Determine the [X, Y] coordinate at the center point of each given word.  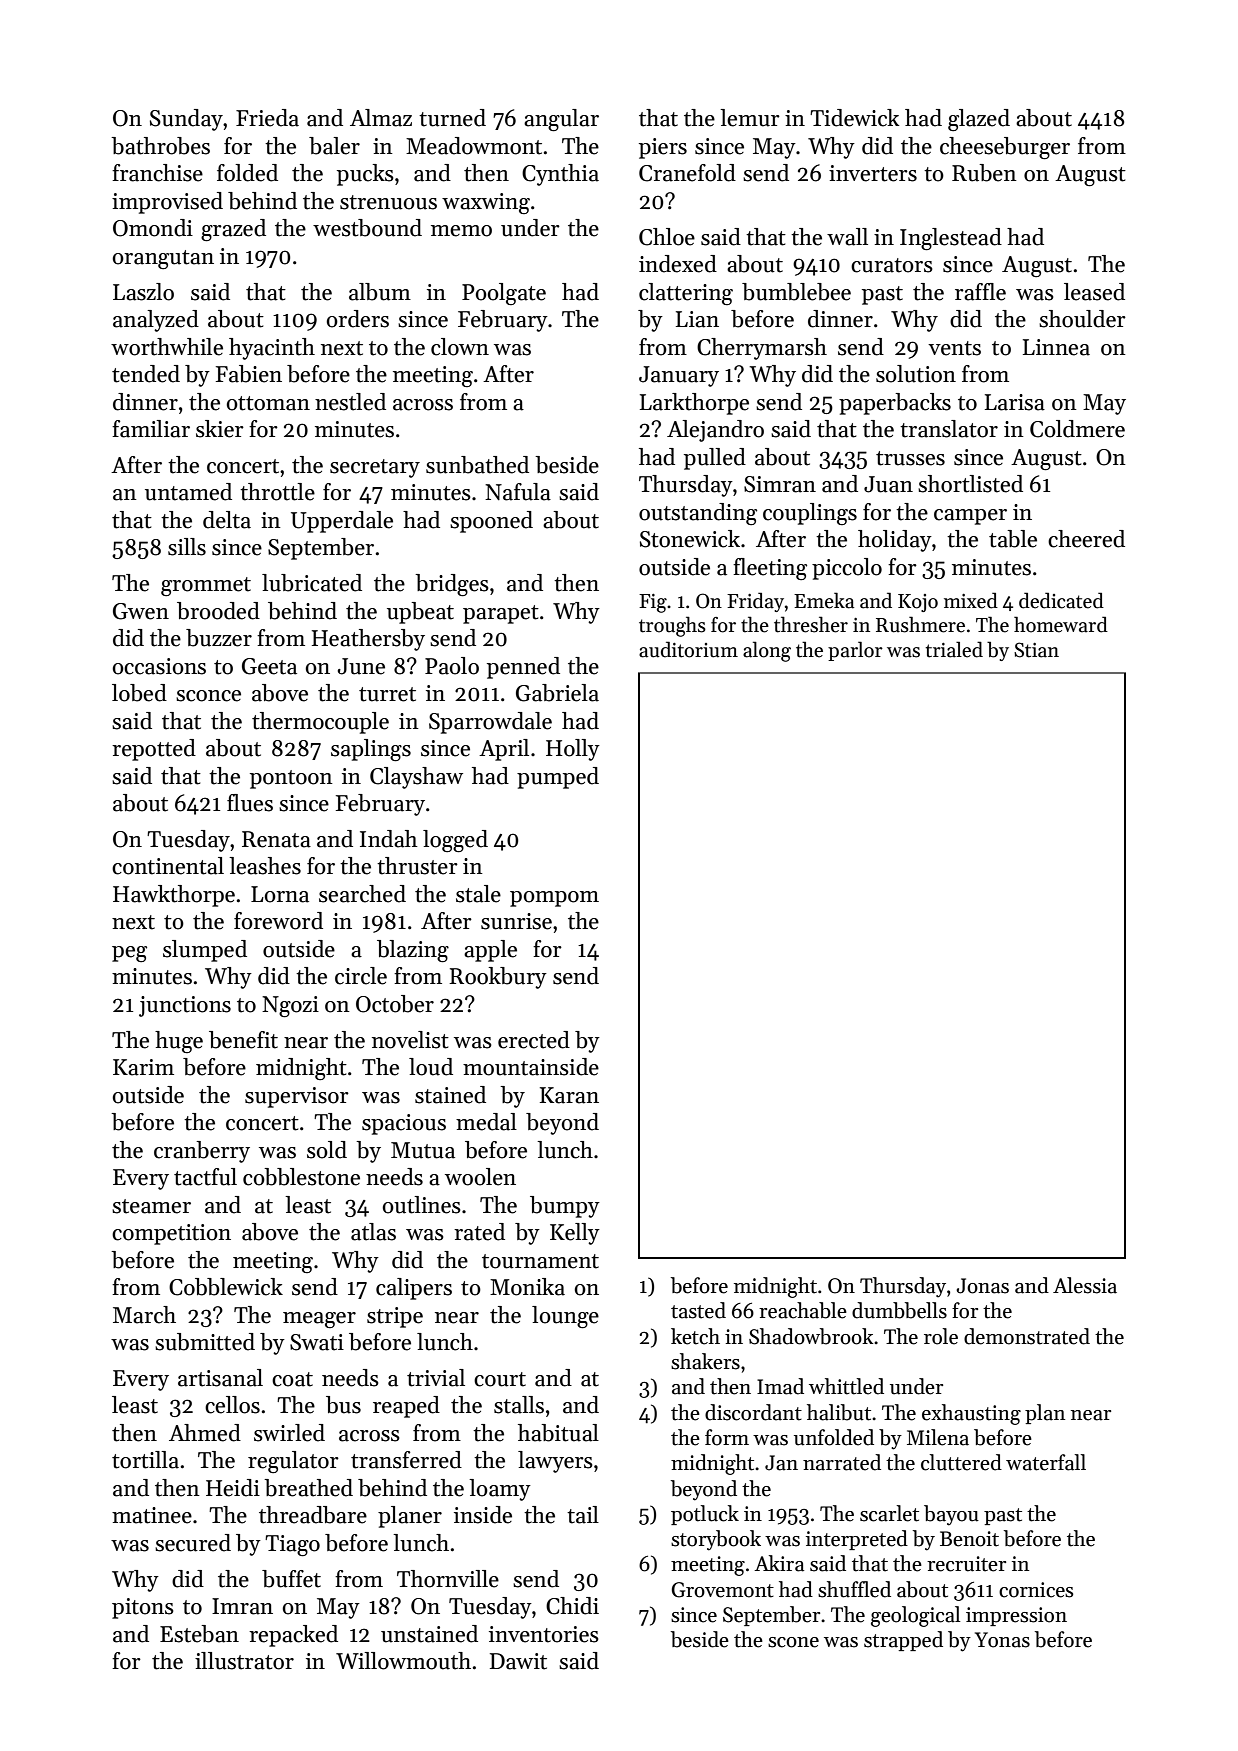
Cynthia [560, 175]
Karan [569, 1095]
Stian [1036, 650]
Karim [143, 1067]
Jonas [982, 1286]
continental [168, 866]
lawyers [555, 1462]
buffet [291, 1579]
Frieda [267, 118]
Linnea [1056, 347]
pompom [554, 899]
